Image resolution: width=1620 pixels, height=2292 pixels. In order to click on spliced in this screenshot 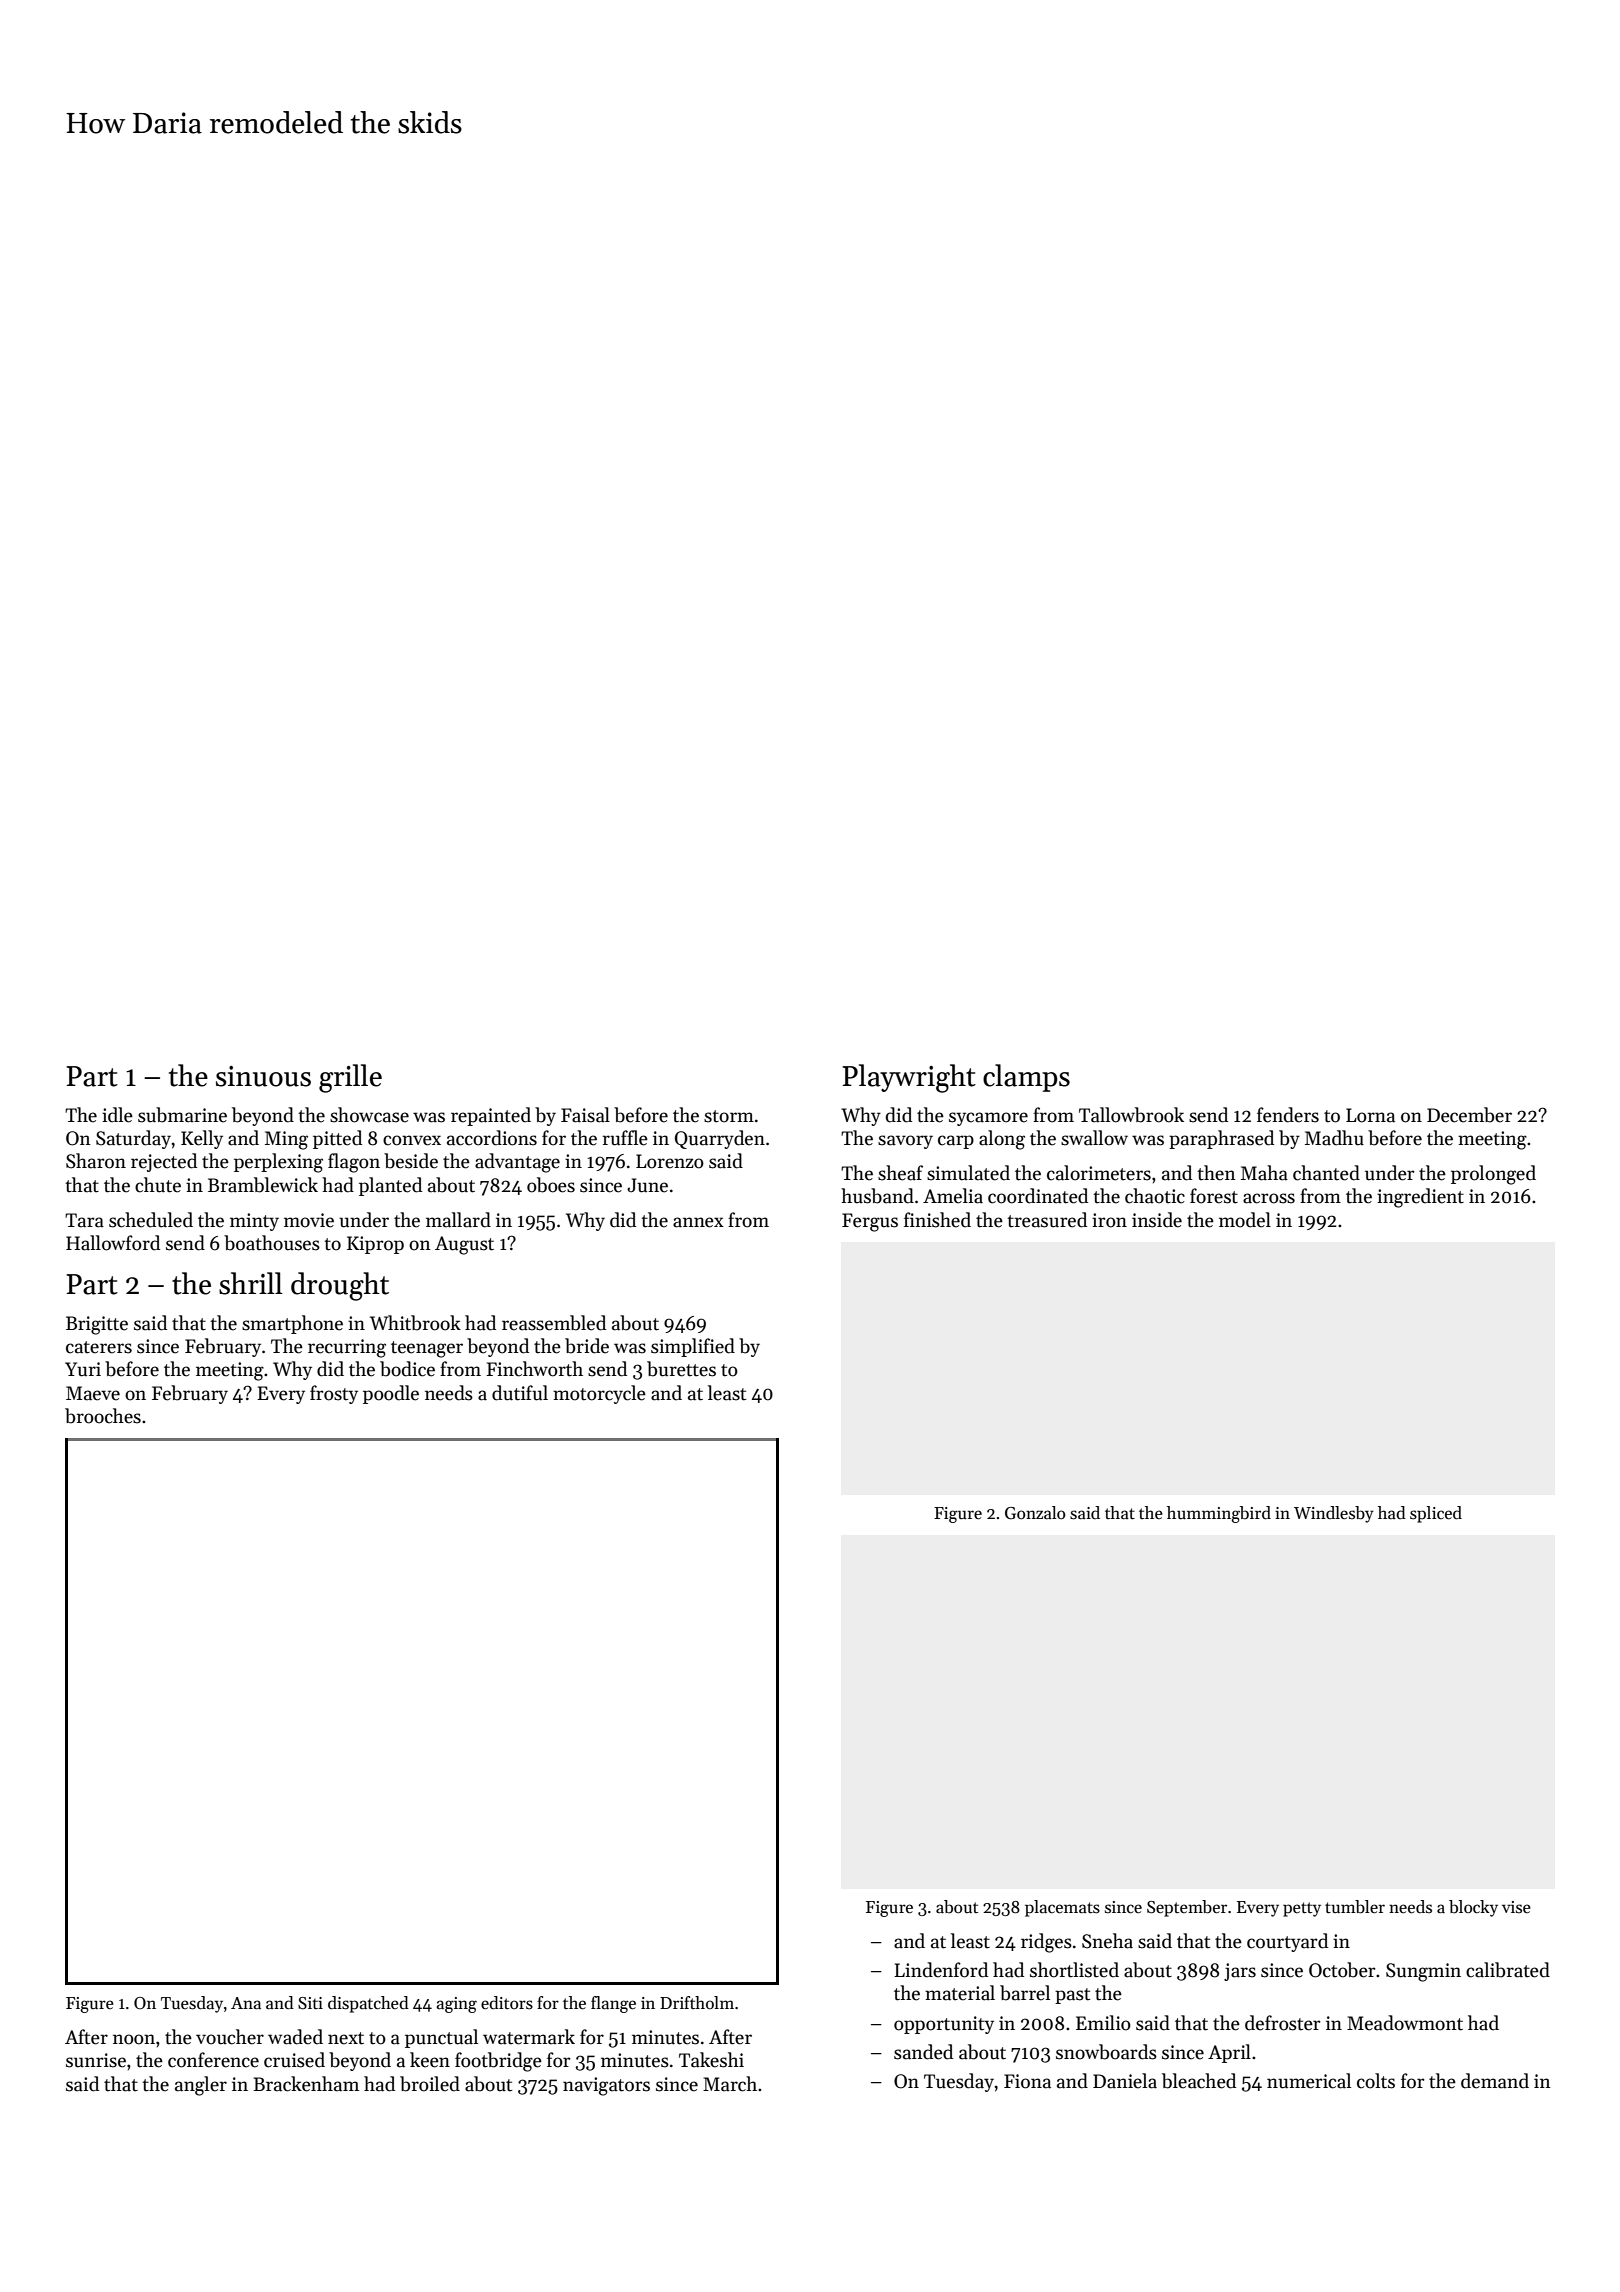, I will do `click(1436, 1514)`.
